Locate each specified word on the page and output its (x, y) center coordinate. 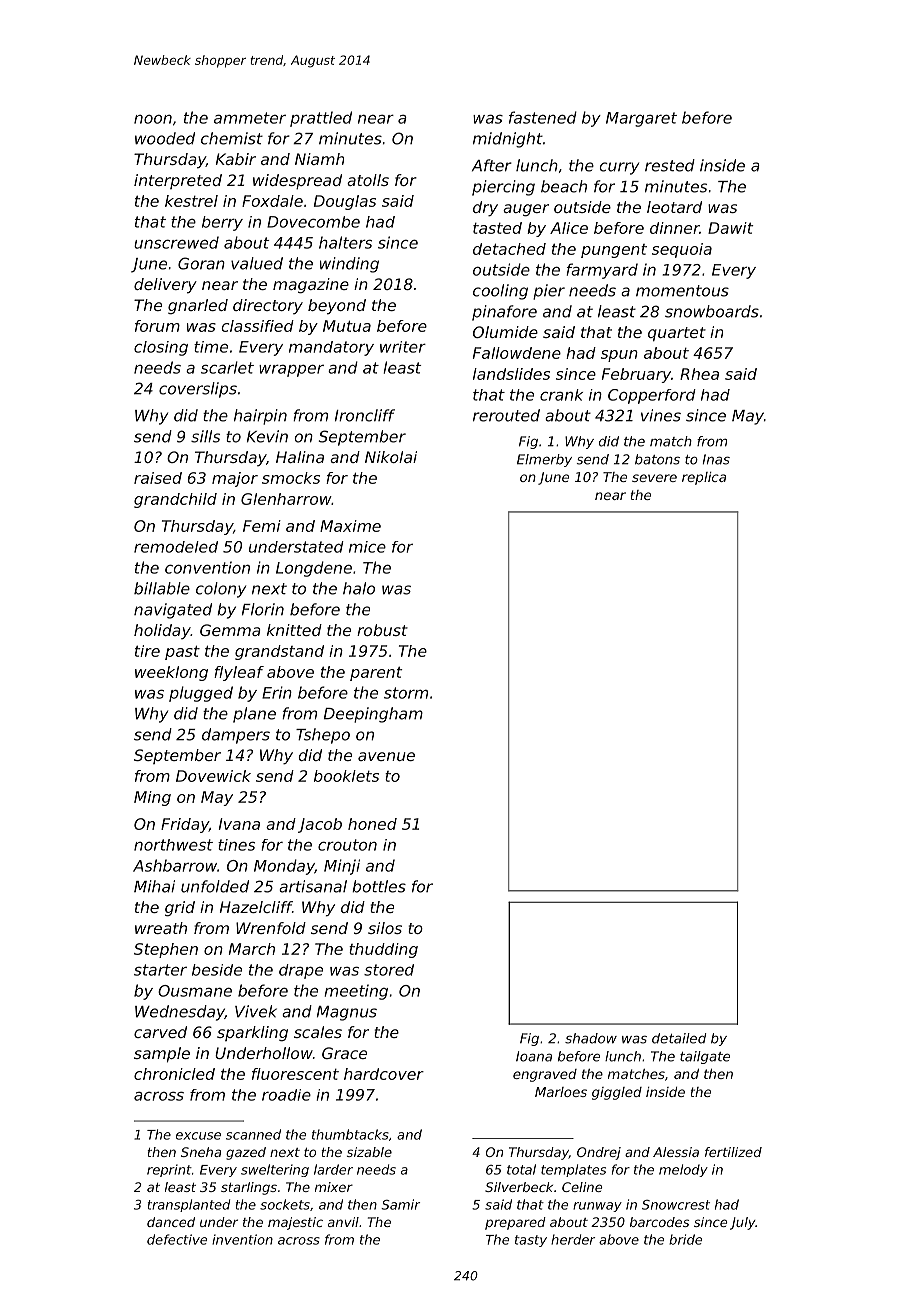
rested (670, 165)
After (492, 165)
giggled (617, 1093)
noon (153, 119)
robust (382, 630)
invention (242, 1239)
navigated (173, 611)
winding (349, 265)
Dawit (730, 228)
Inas (716, 459)
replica (704, 478)
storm (406, 693)
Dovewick (213, 776)
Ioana (534, 1056)
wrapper (291, 370)
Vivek (256, 1011)
